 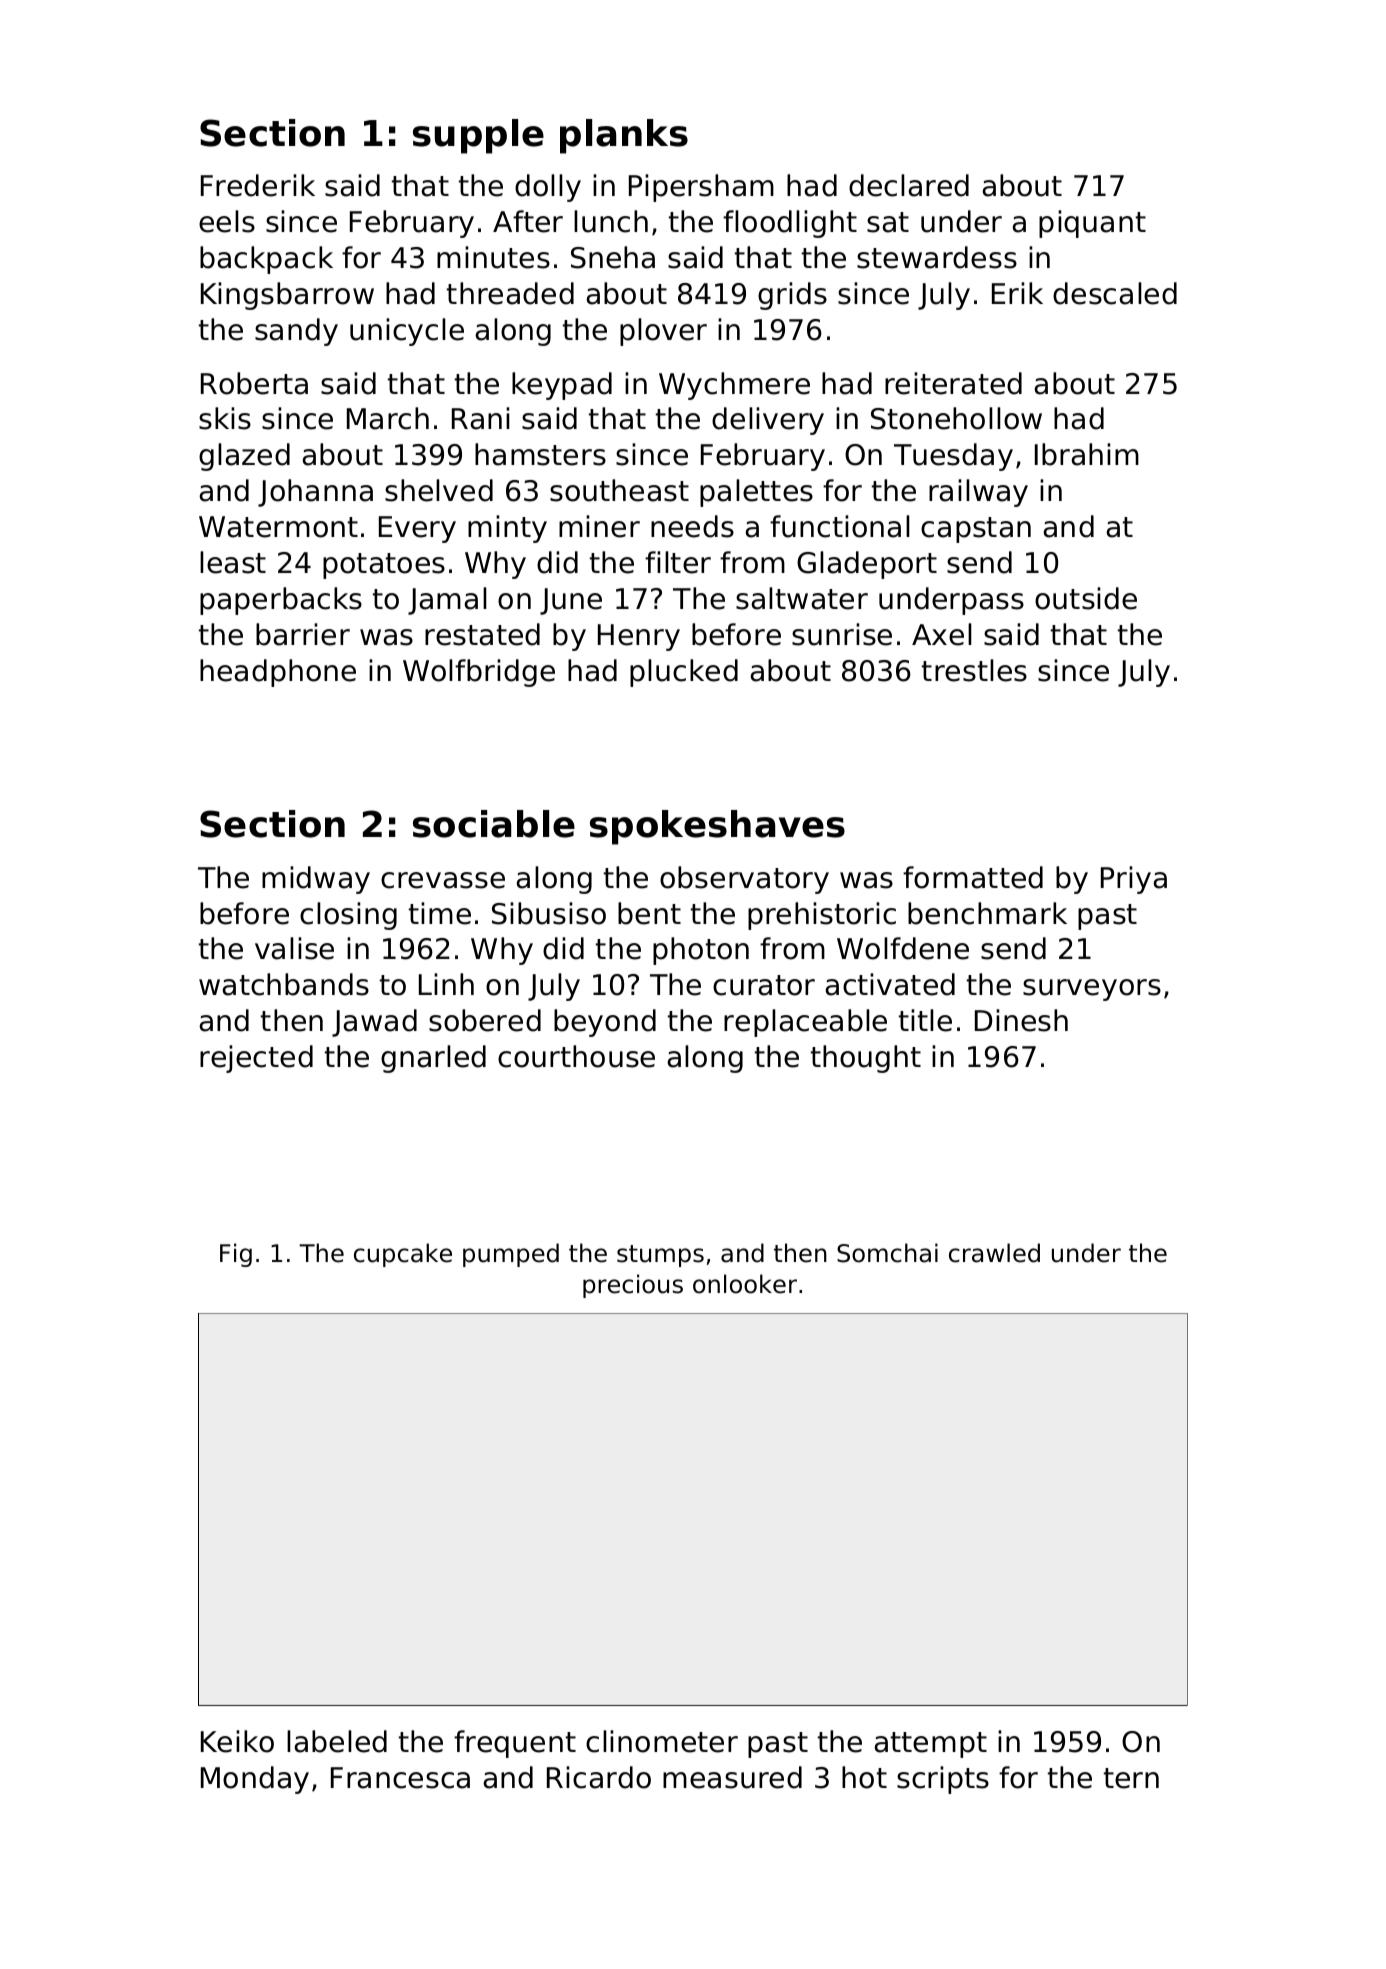 What do you see at coordinates (384, 566) in the screenshot?
I see `potatoes` at bounding box center [384, 566].
